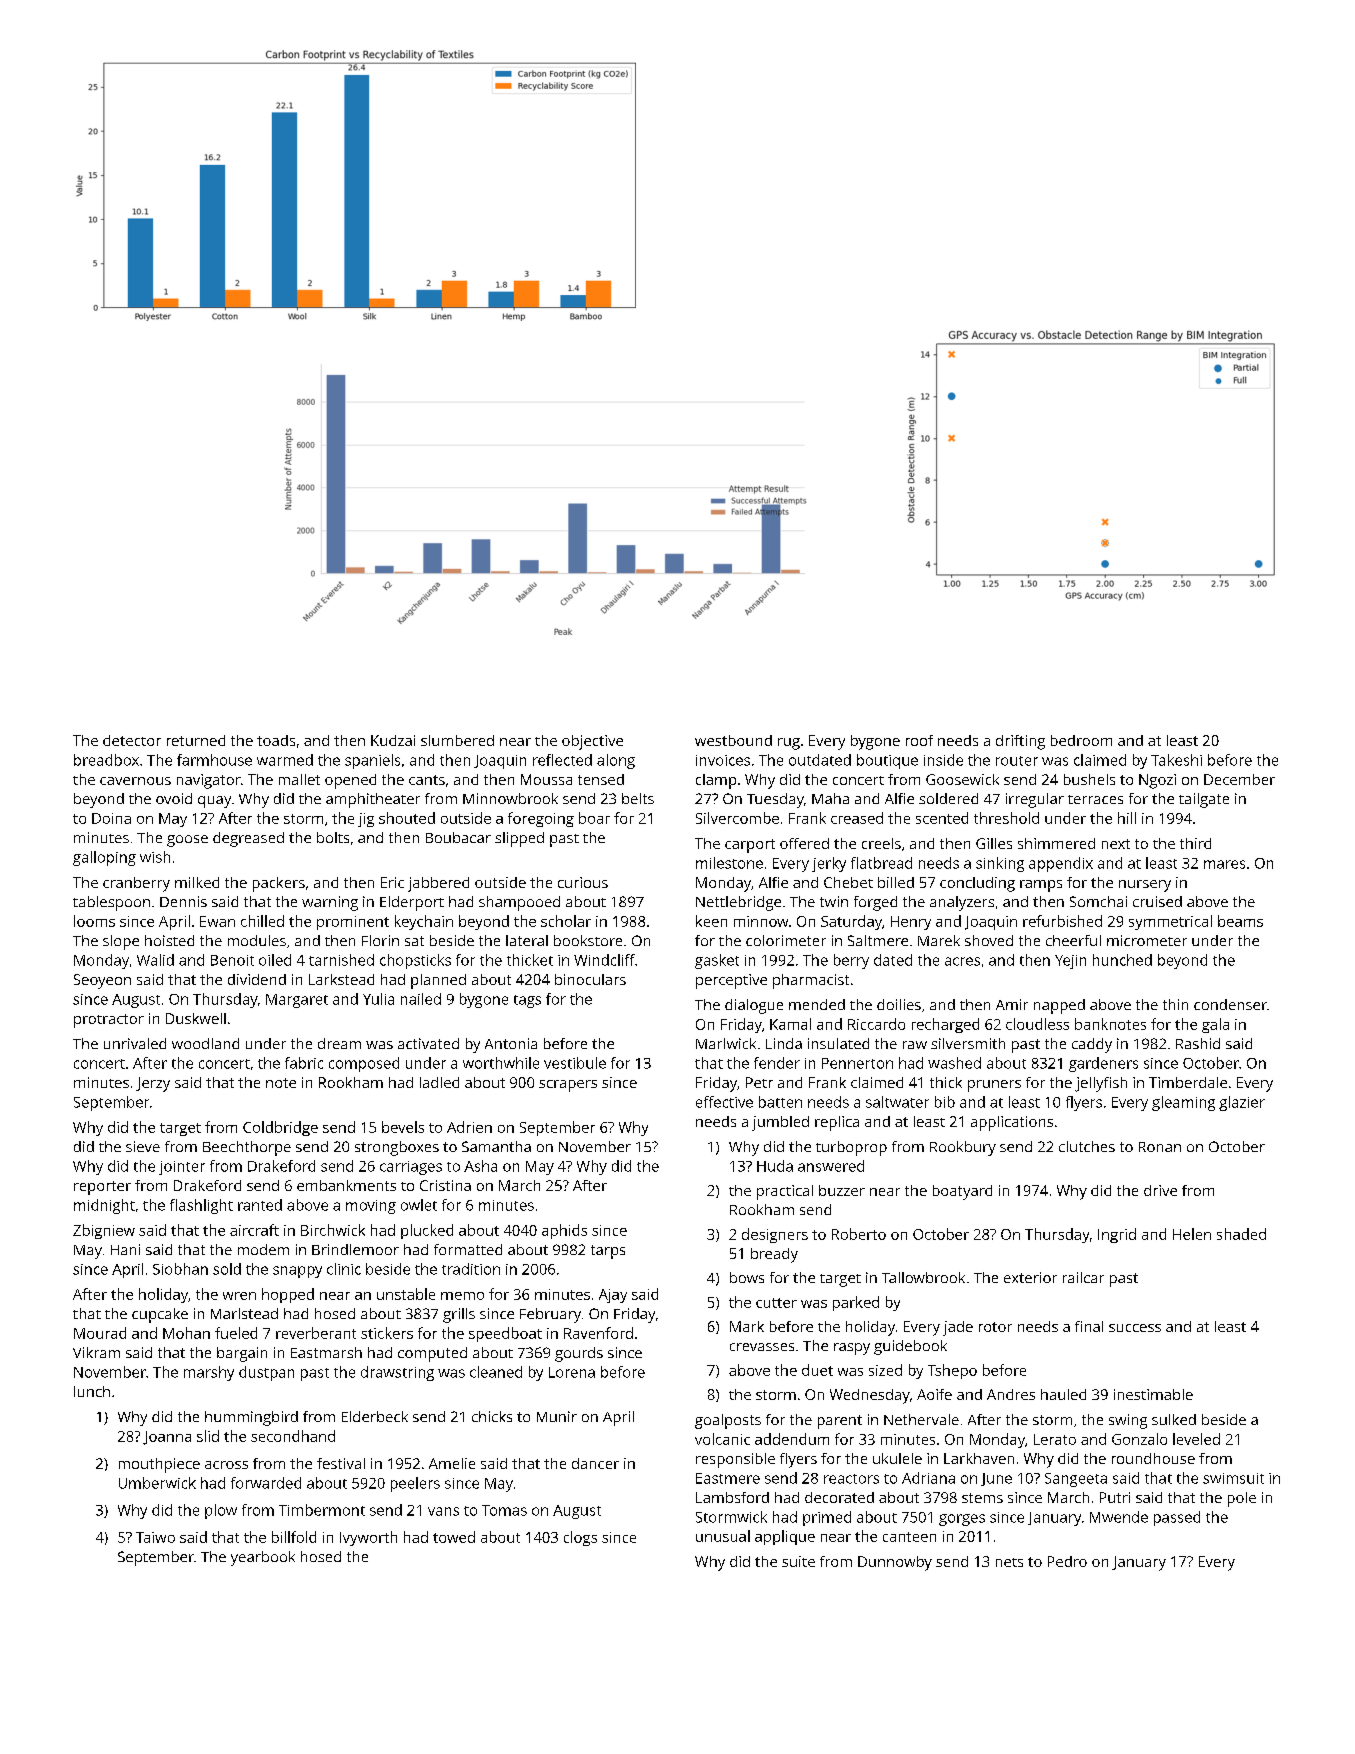 This page has width=1355, height=1754. I want to click on pole, so click(1242, 1499).
